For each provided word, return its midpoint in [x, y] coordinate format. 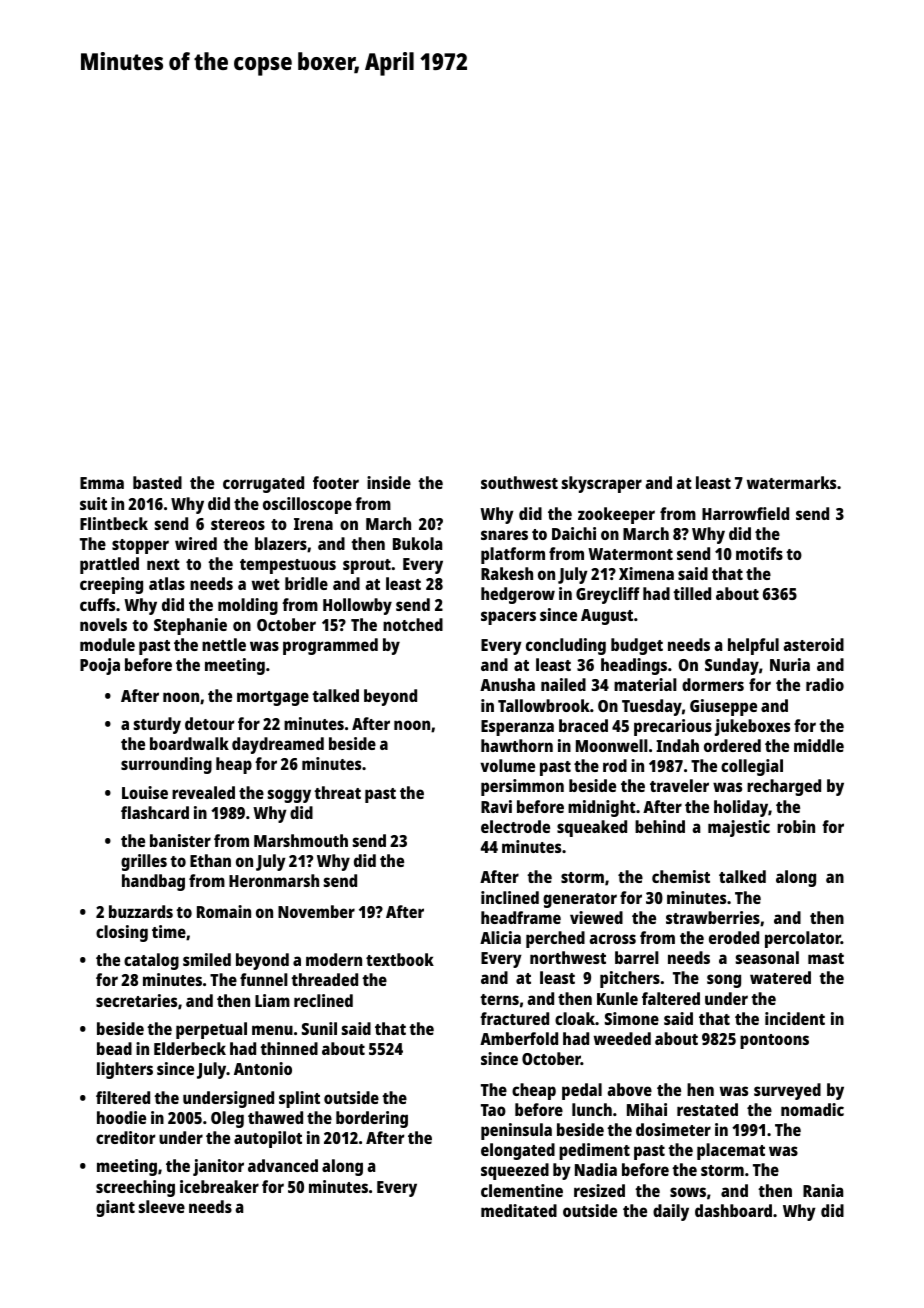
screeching [135, 1188]
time [169, 931]
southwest [519, 482]
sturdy [157, 725]
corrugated [263, 484]
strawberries [713, 917]
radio [825, 684]
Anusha [507, 684]
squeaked [592, 828]
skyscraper [602, 484]
